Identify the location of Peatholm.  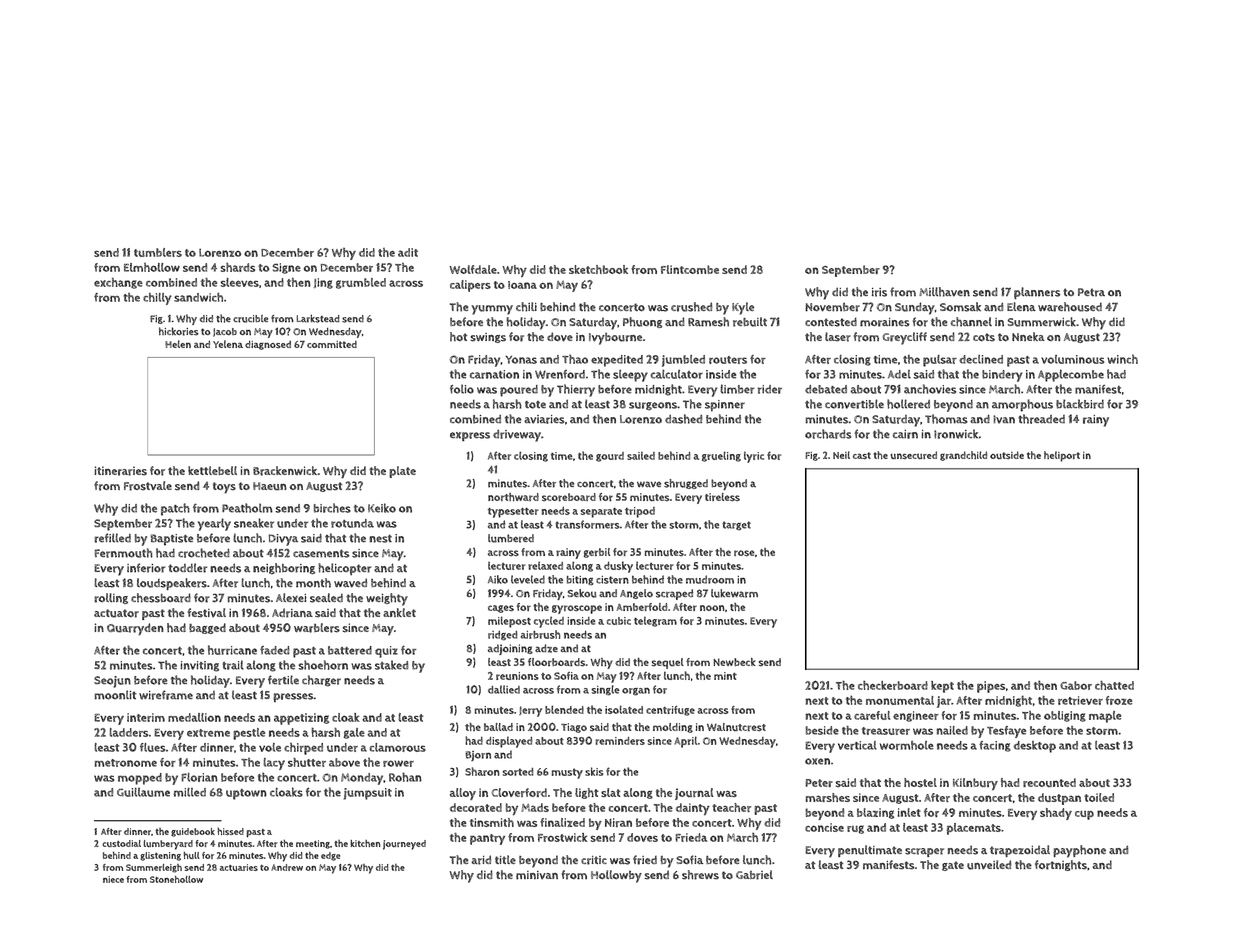
(247, 508).
